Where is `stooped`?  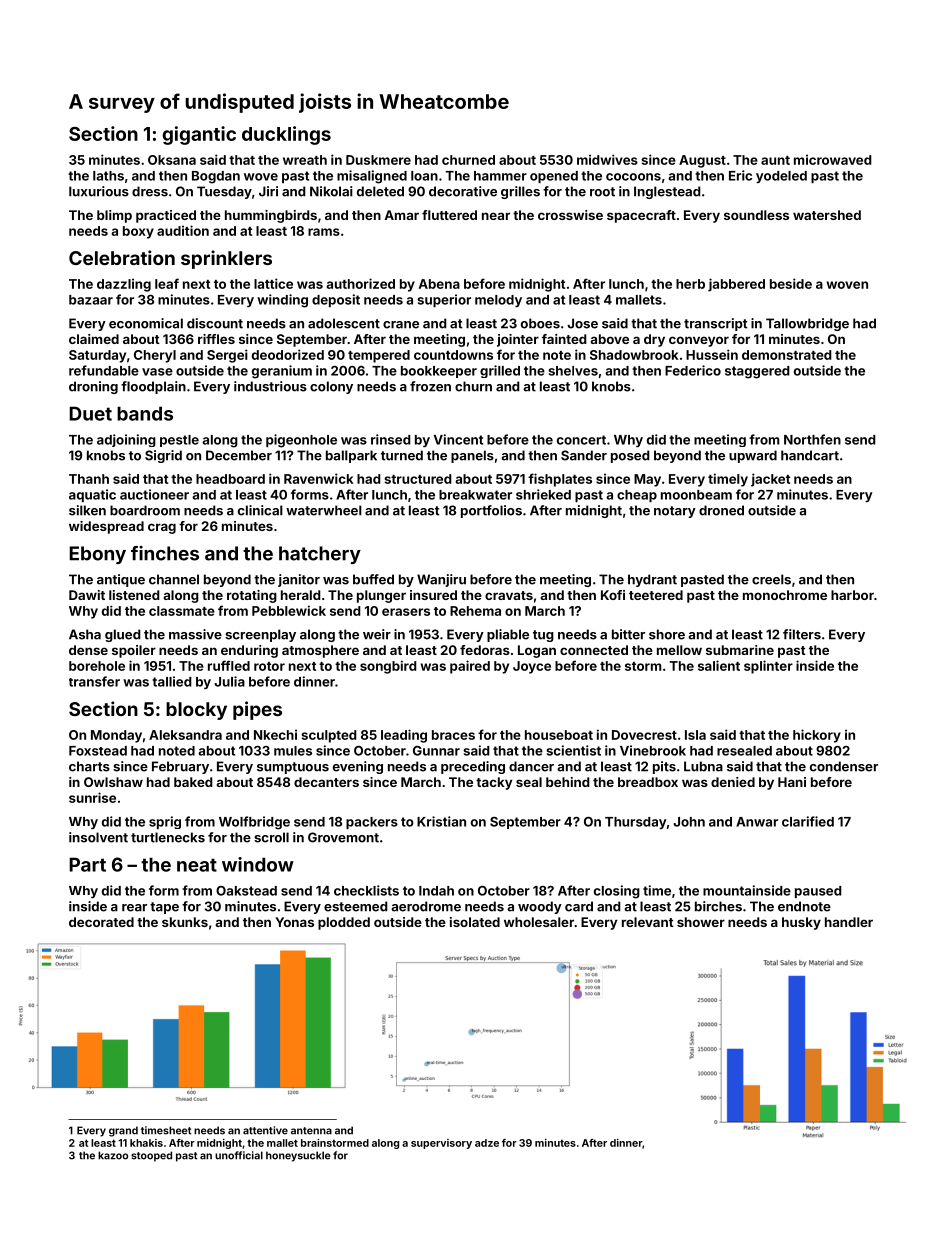 stooped is located at coordinates (151, 1156).
